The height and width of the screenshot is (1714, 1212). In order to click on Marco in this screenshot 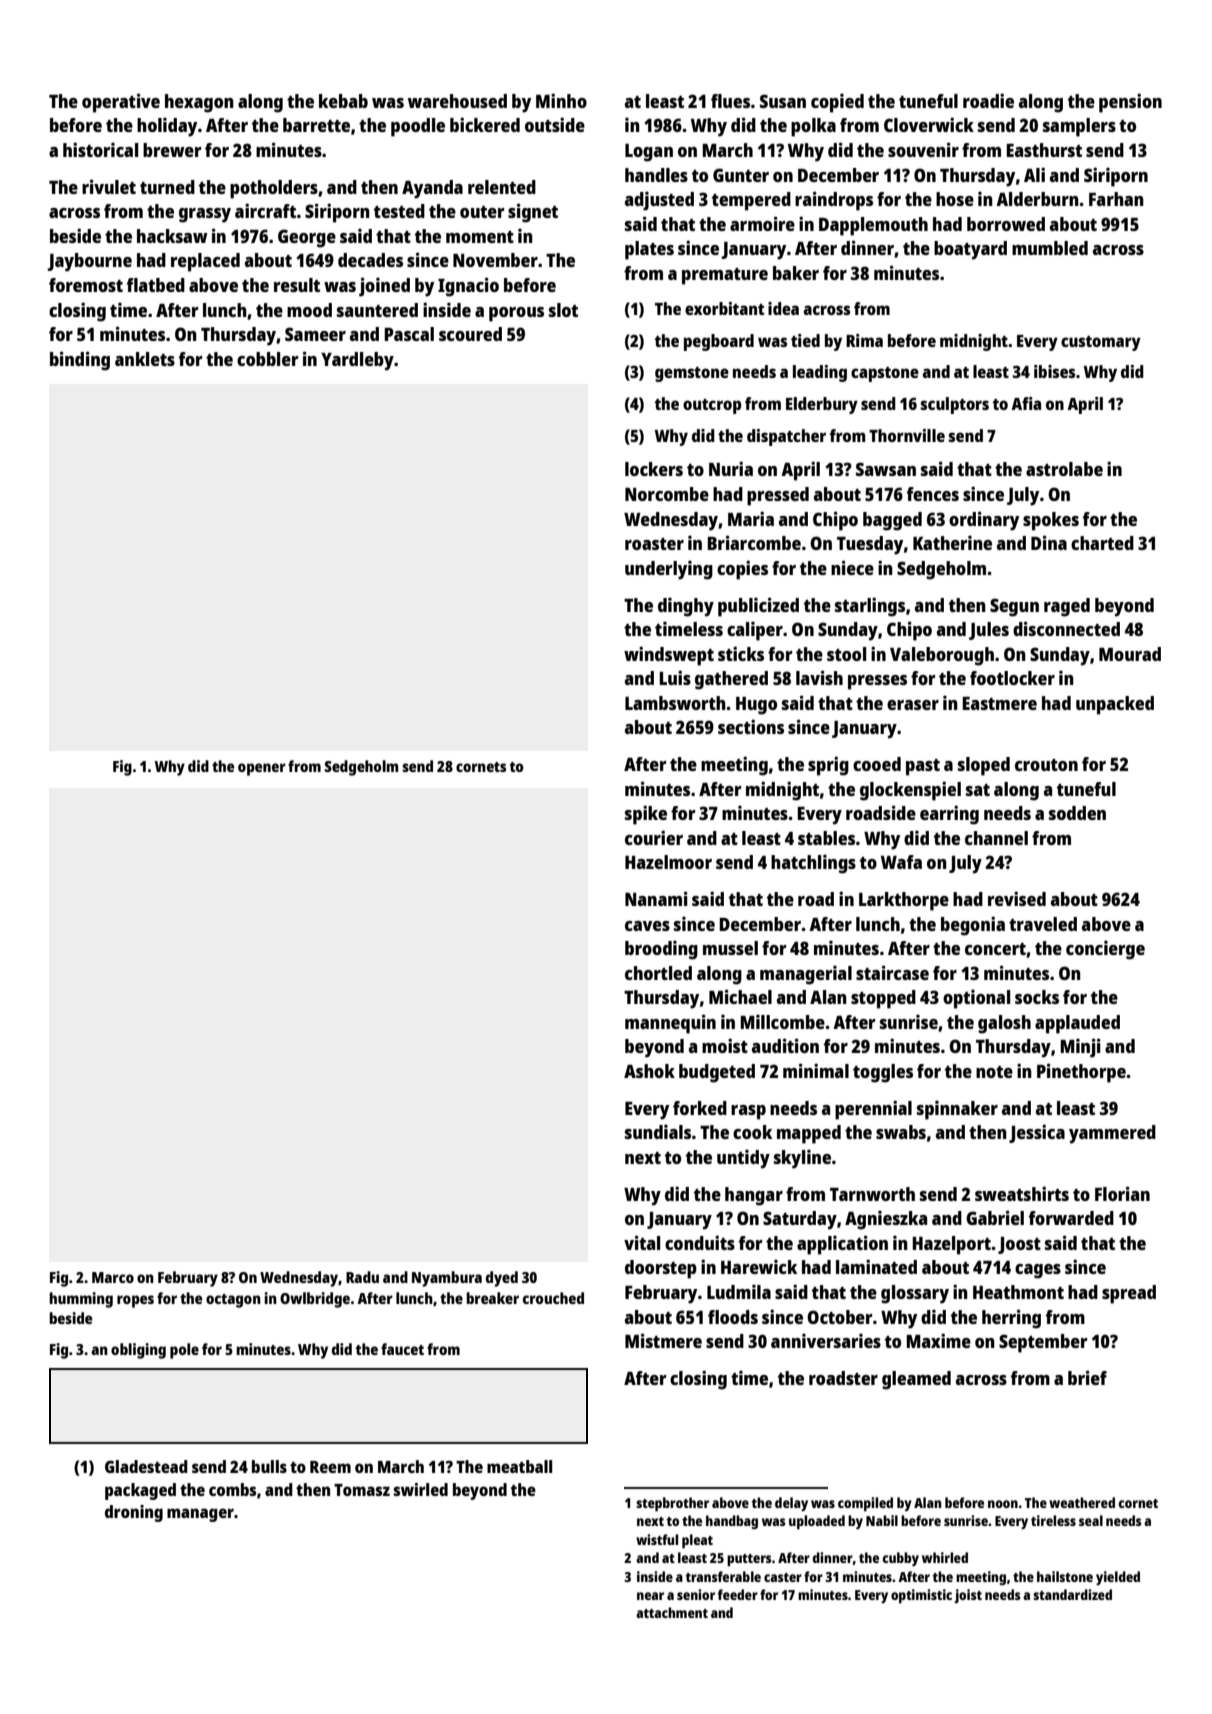, I will do `click(113, 1277)`.
